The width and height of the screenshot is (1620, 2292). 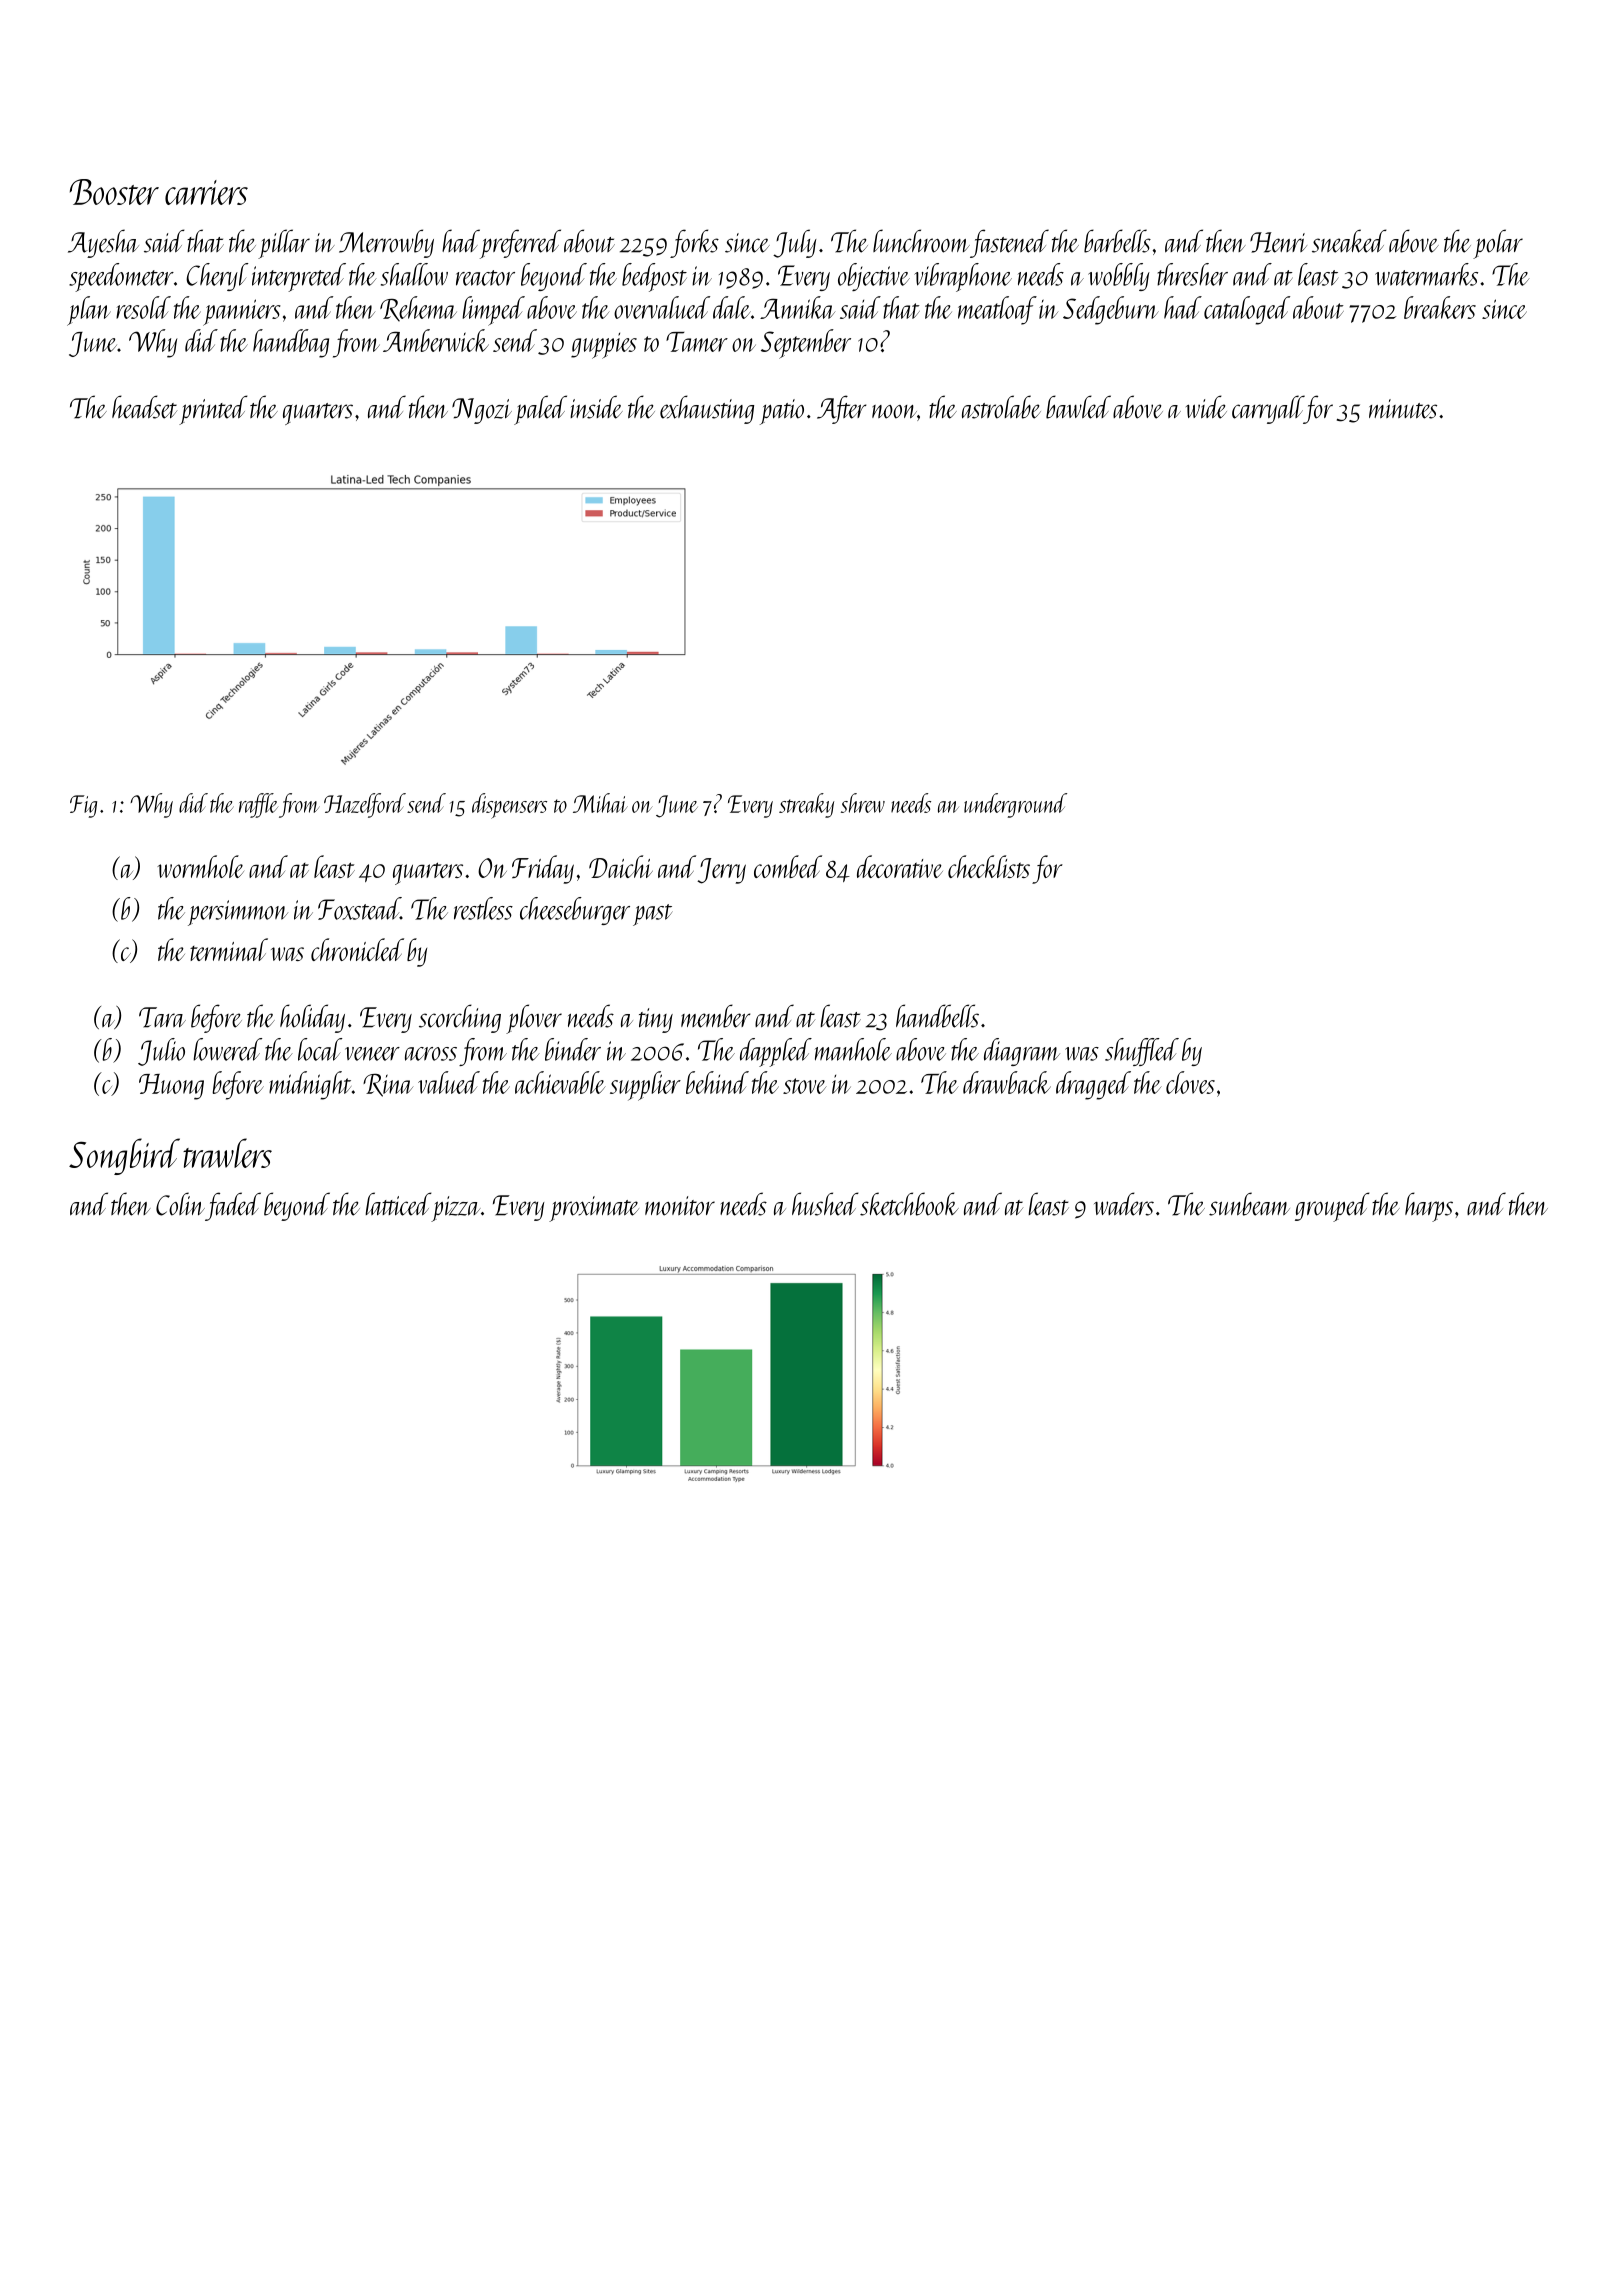 What do you see at coordinates (485, 278) in the screenshot?
I see `reactor` at bounding box center [485, 278].
